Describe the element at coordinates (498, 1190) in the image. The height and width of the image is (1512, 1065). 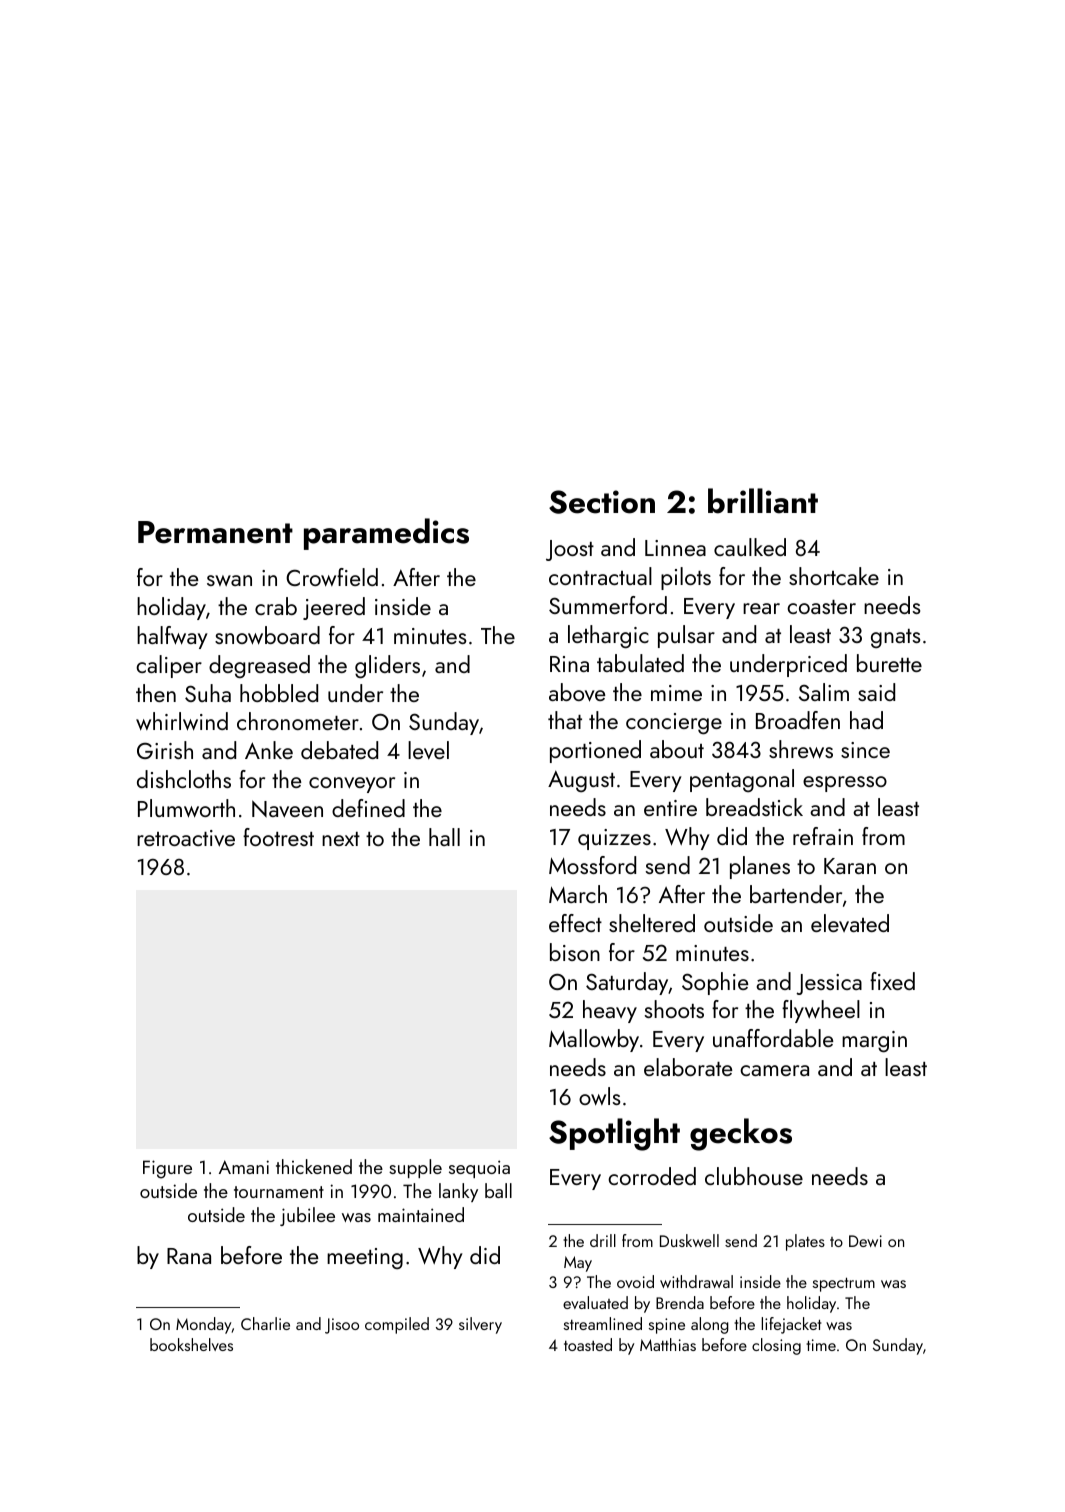
I see `ball` at that location.
